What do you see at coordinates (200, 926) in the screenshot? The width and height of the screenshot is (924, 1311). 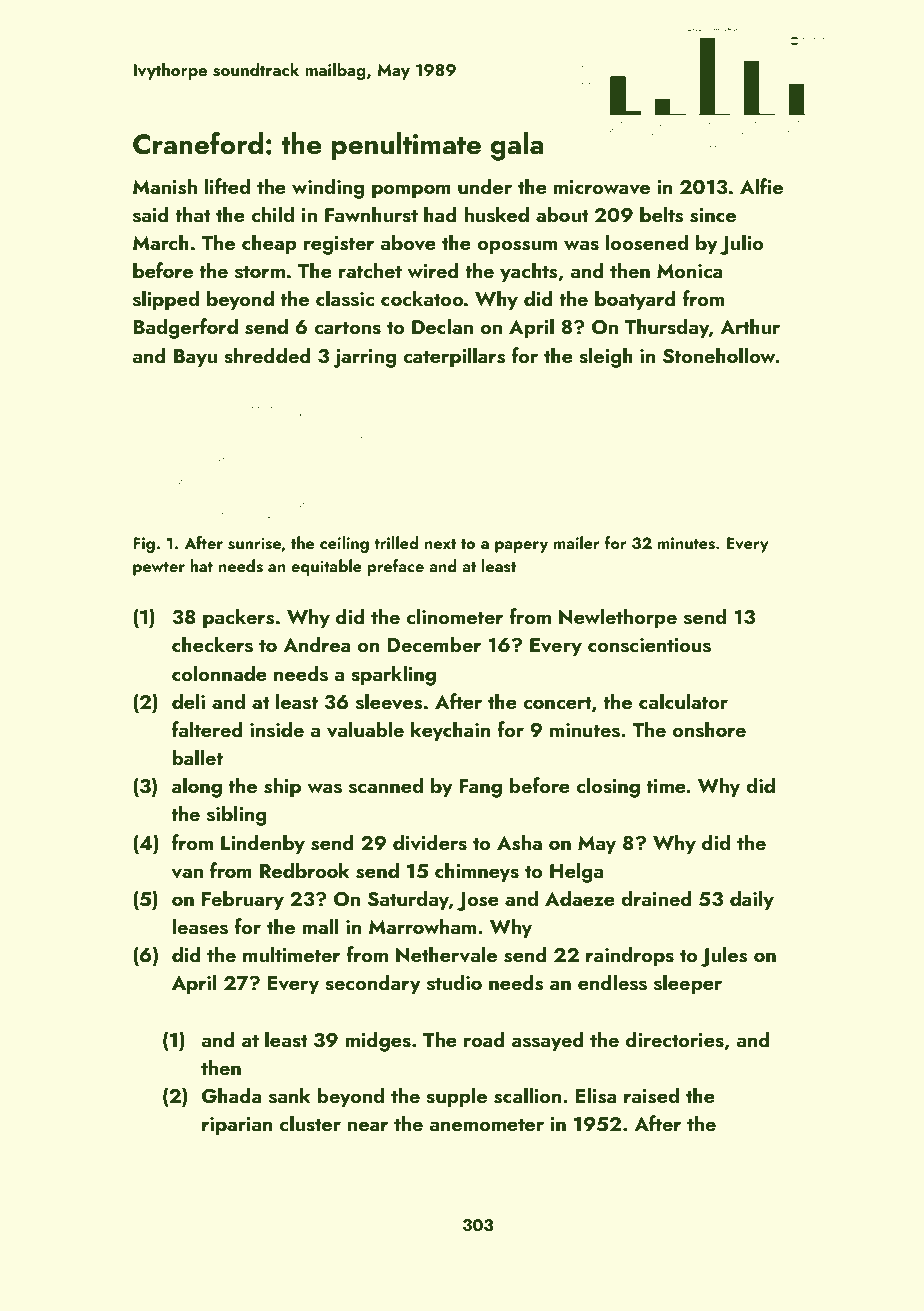 I see `leases` at bounding box center [200, 926].
